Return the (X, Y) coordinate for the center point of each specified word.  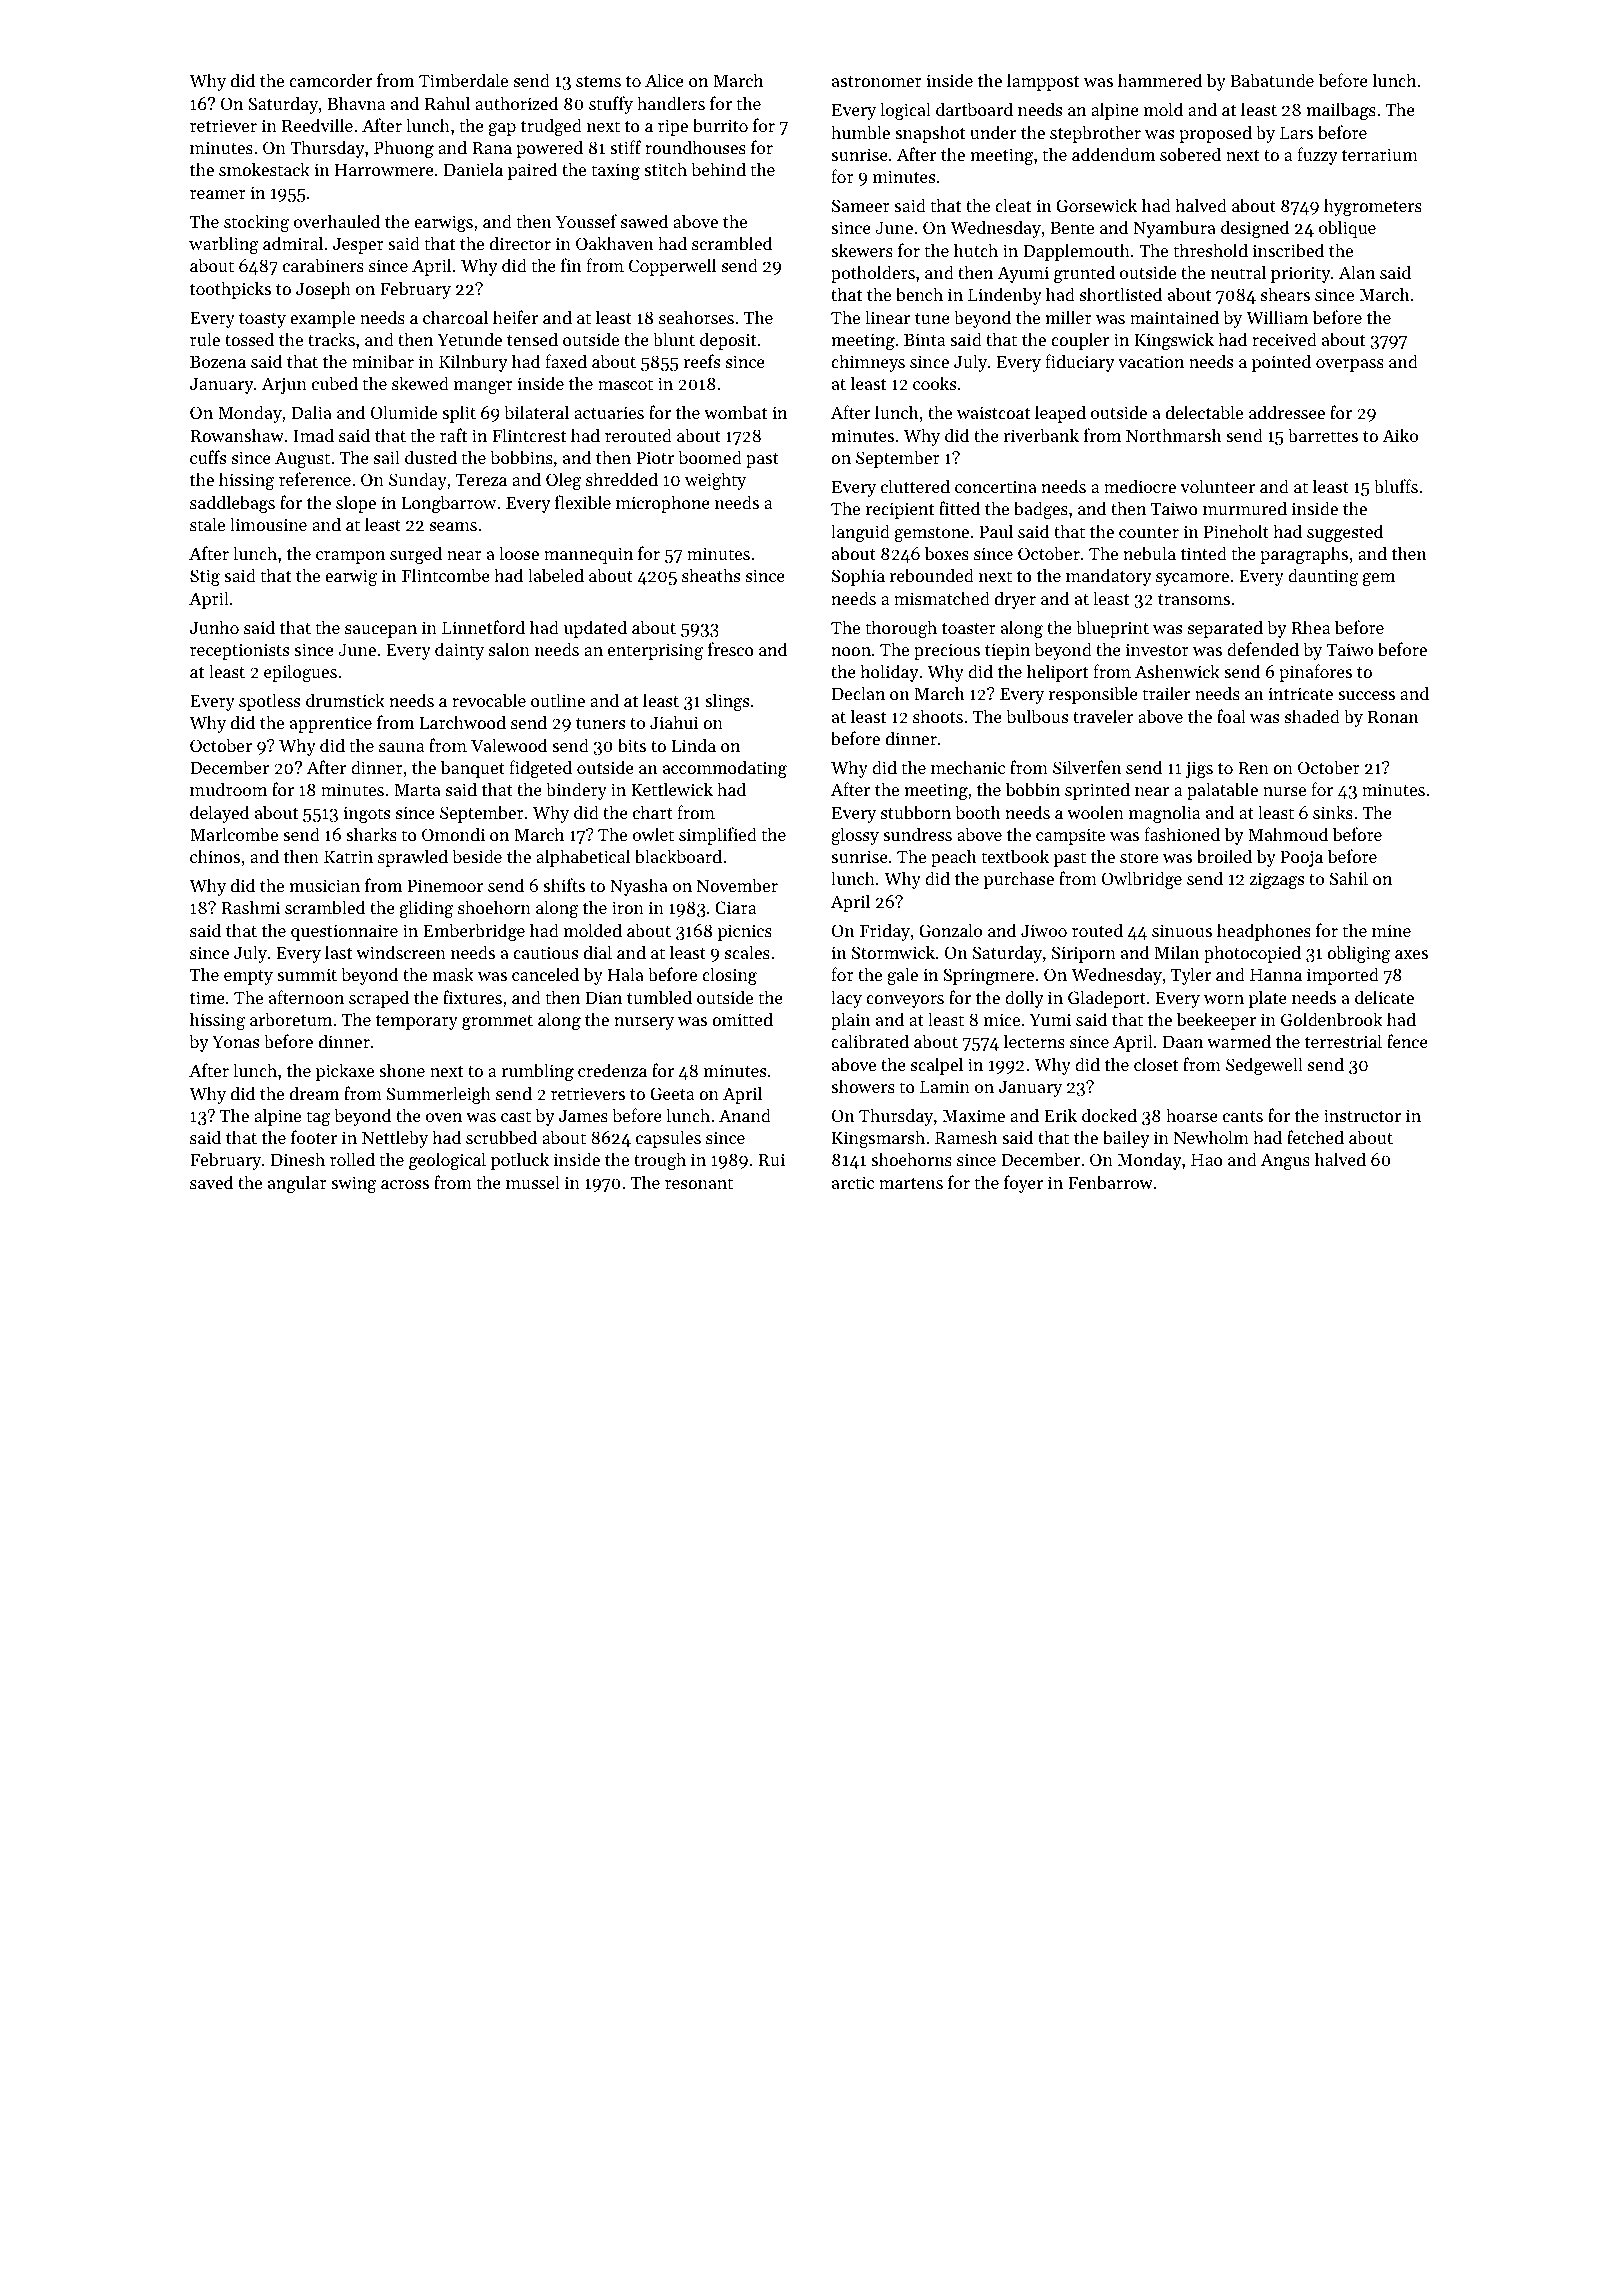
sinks (1333, 812)
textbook (1015, 856)
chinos (215, 856)
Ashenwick (1177, 671)
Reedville (317, 125)
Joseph (323, 290)
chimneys (868, 363)
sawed (644, 221)
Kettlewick (672, 789)
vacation (1151, 361)
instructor (1362, 1115)
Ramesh (966, 1137)
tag (319, 1118)
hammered (1160, 80)
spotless (269, 702)
